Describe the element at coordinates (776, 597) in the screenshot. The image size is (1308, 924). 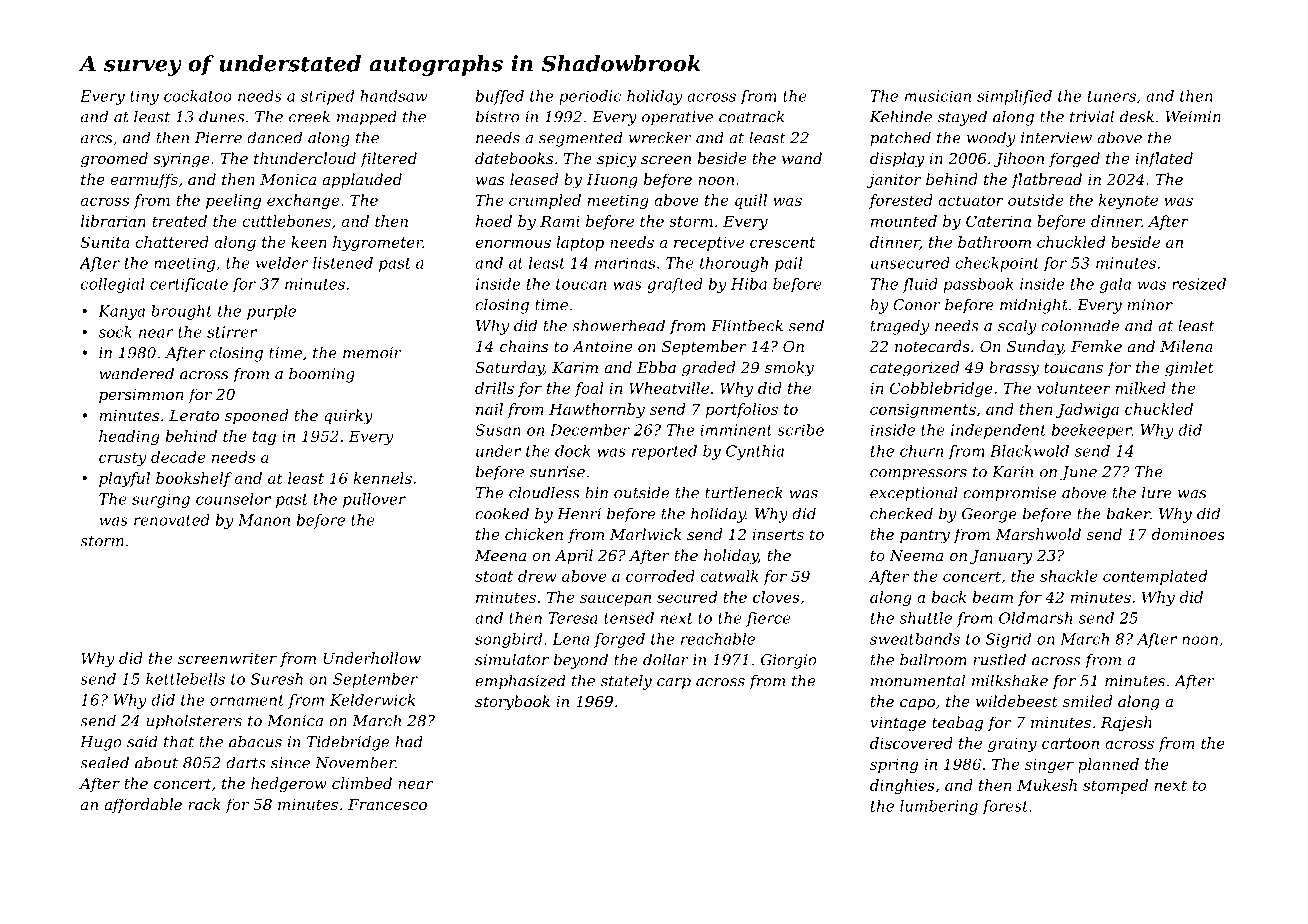
I see `cloves` at that location.
